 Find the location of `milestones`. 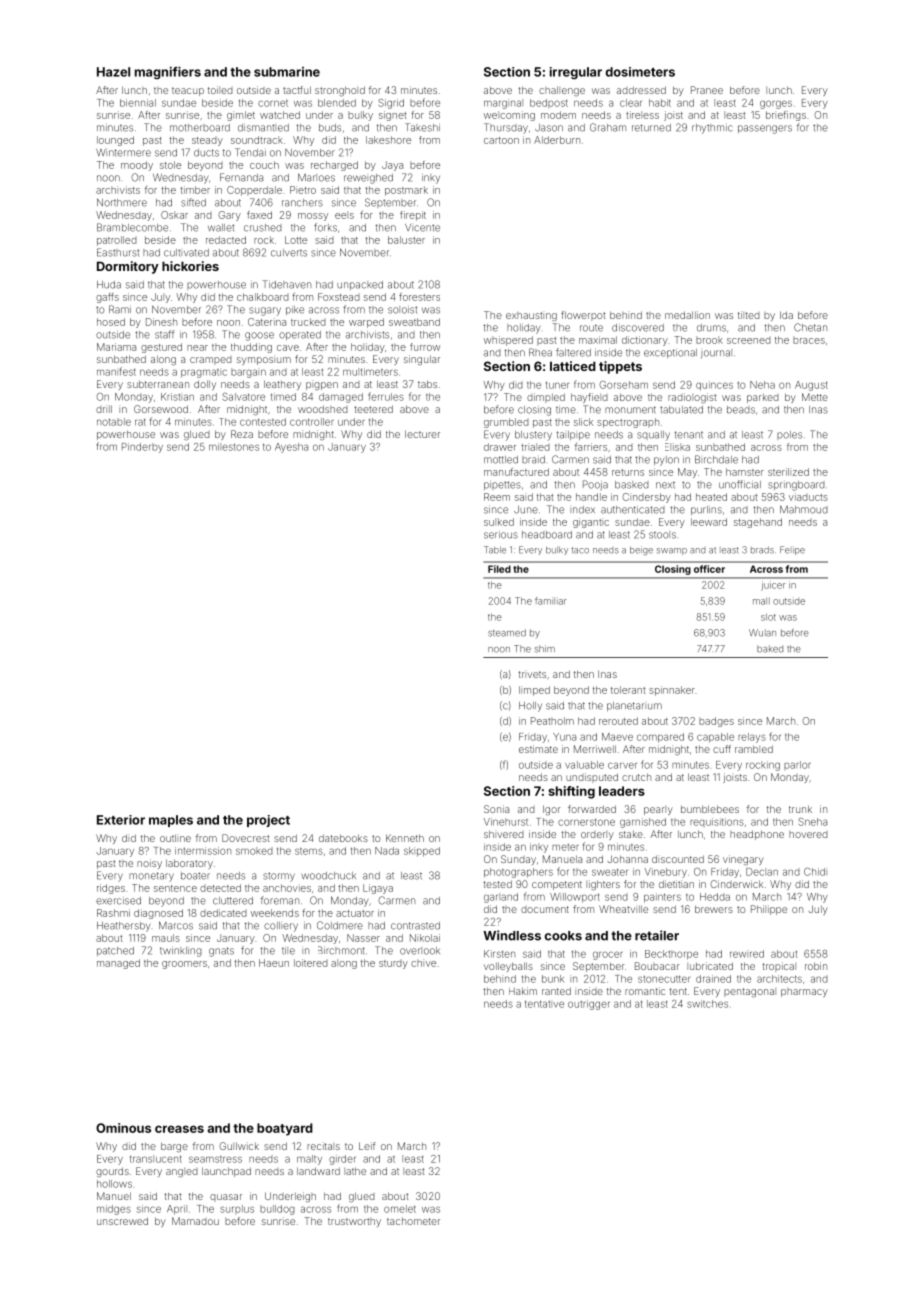

milestones is located at coordinates (234, 447).
